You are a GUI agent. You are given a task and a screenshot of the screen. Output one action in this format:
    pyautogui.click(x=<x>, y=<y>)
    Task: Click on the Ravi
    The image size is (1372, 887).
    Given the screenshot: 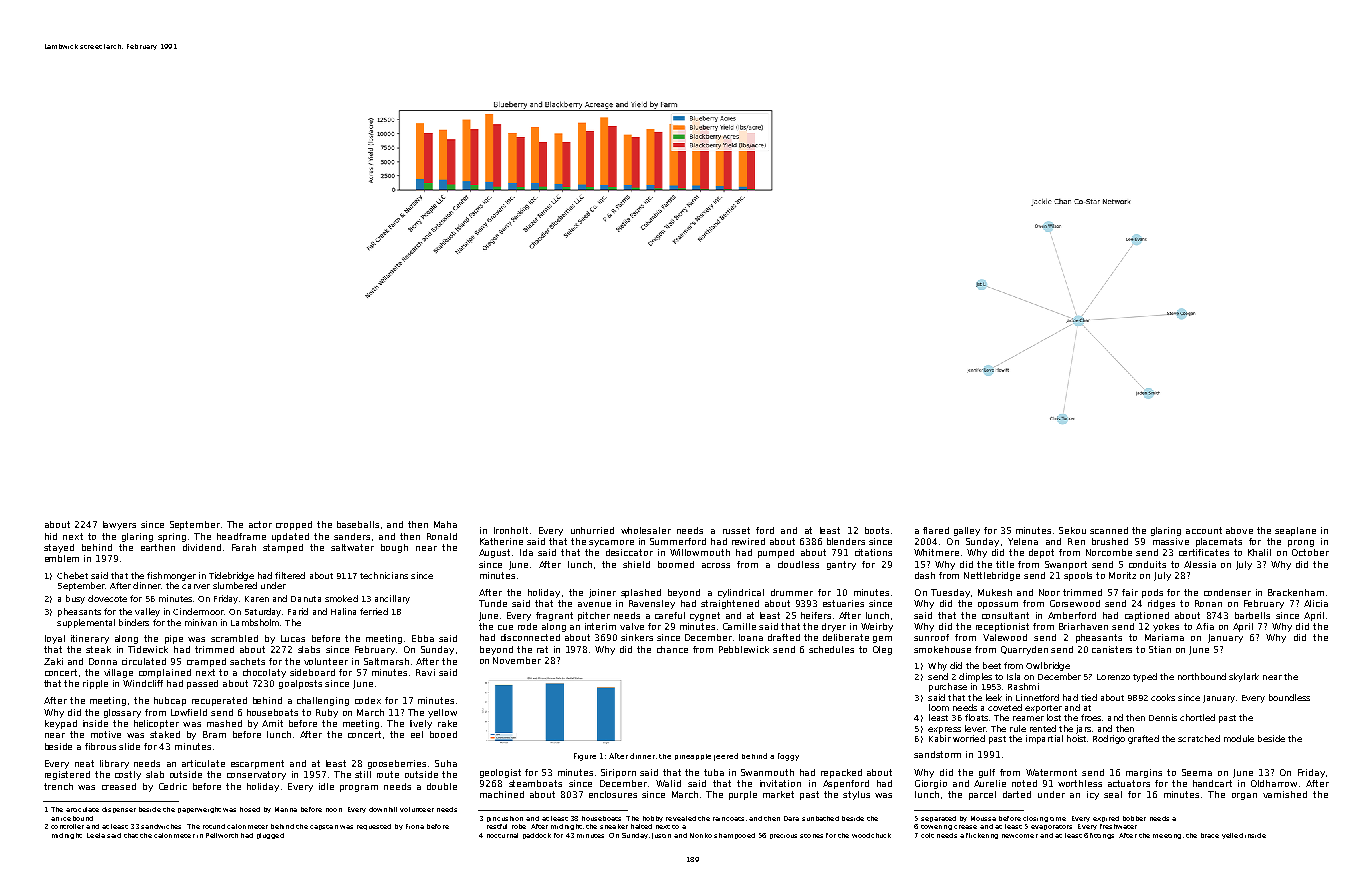 What is the action you would take?
    pyautogui.click(x=425, y=672)
